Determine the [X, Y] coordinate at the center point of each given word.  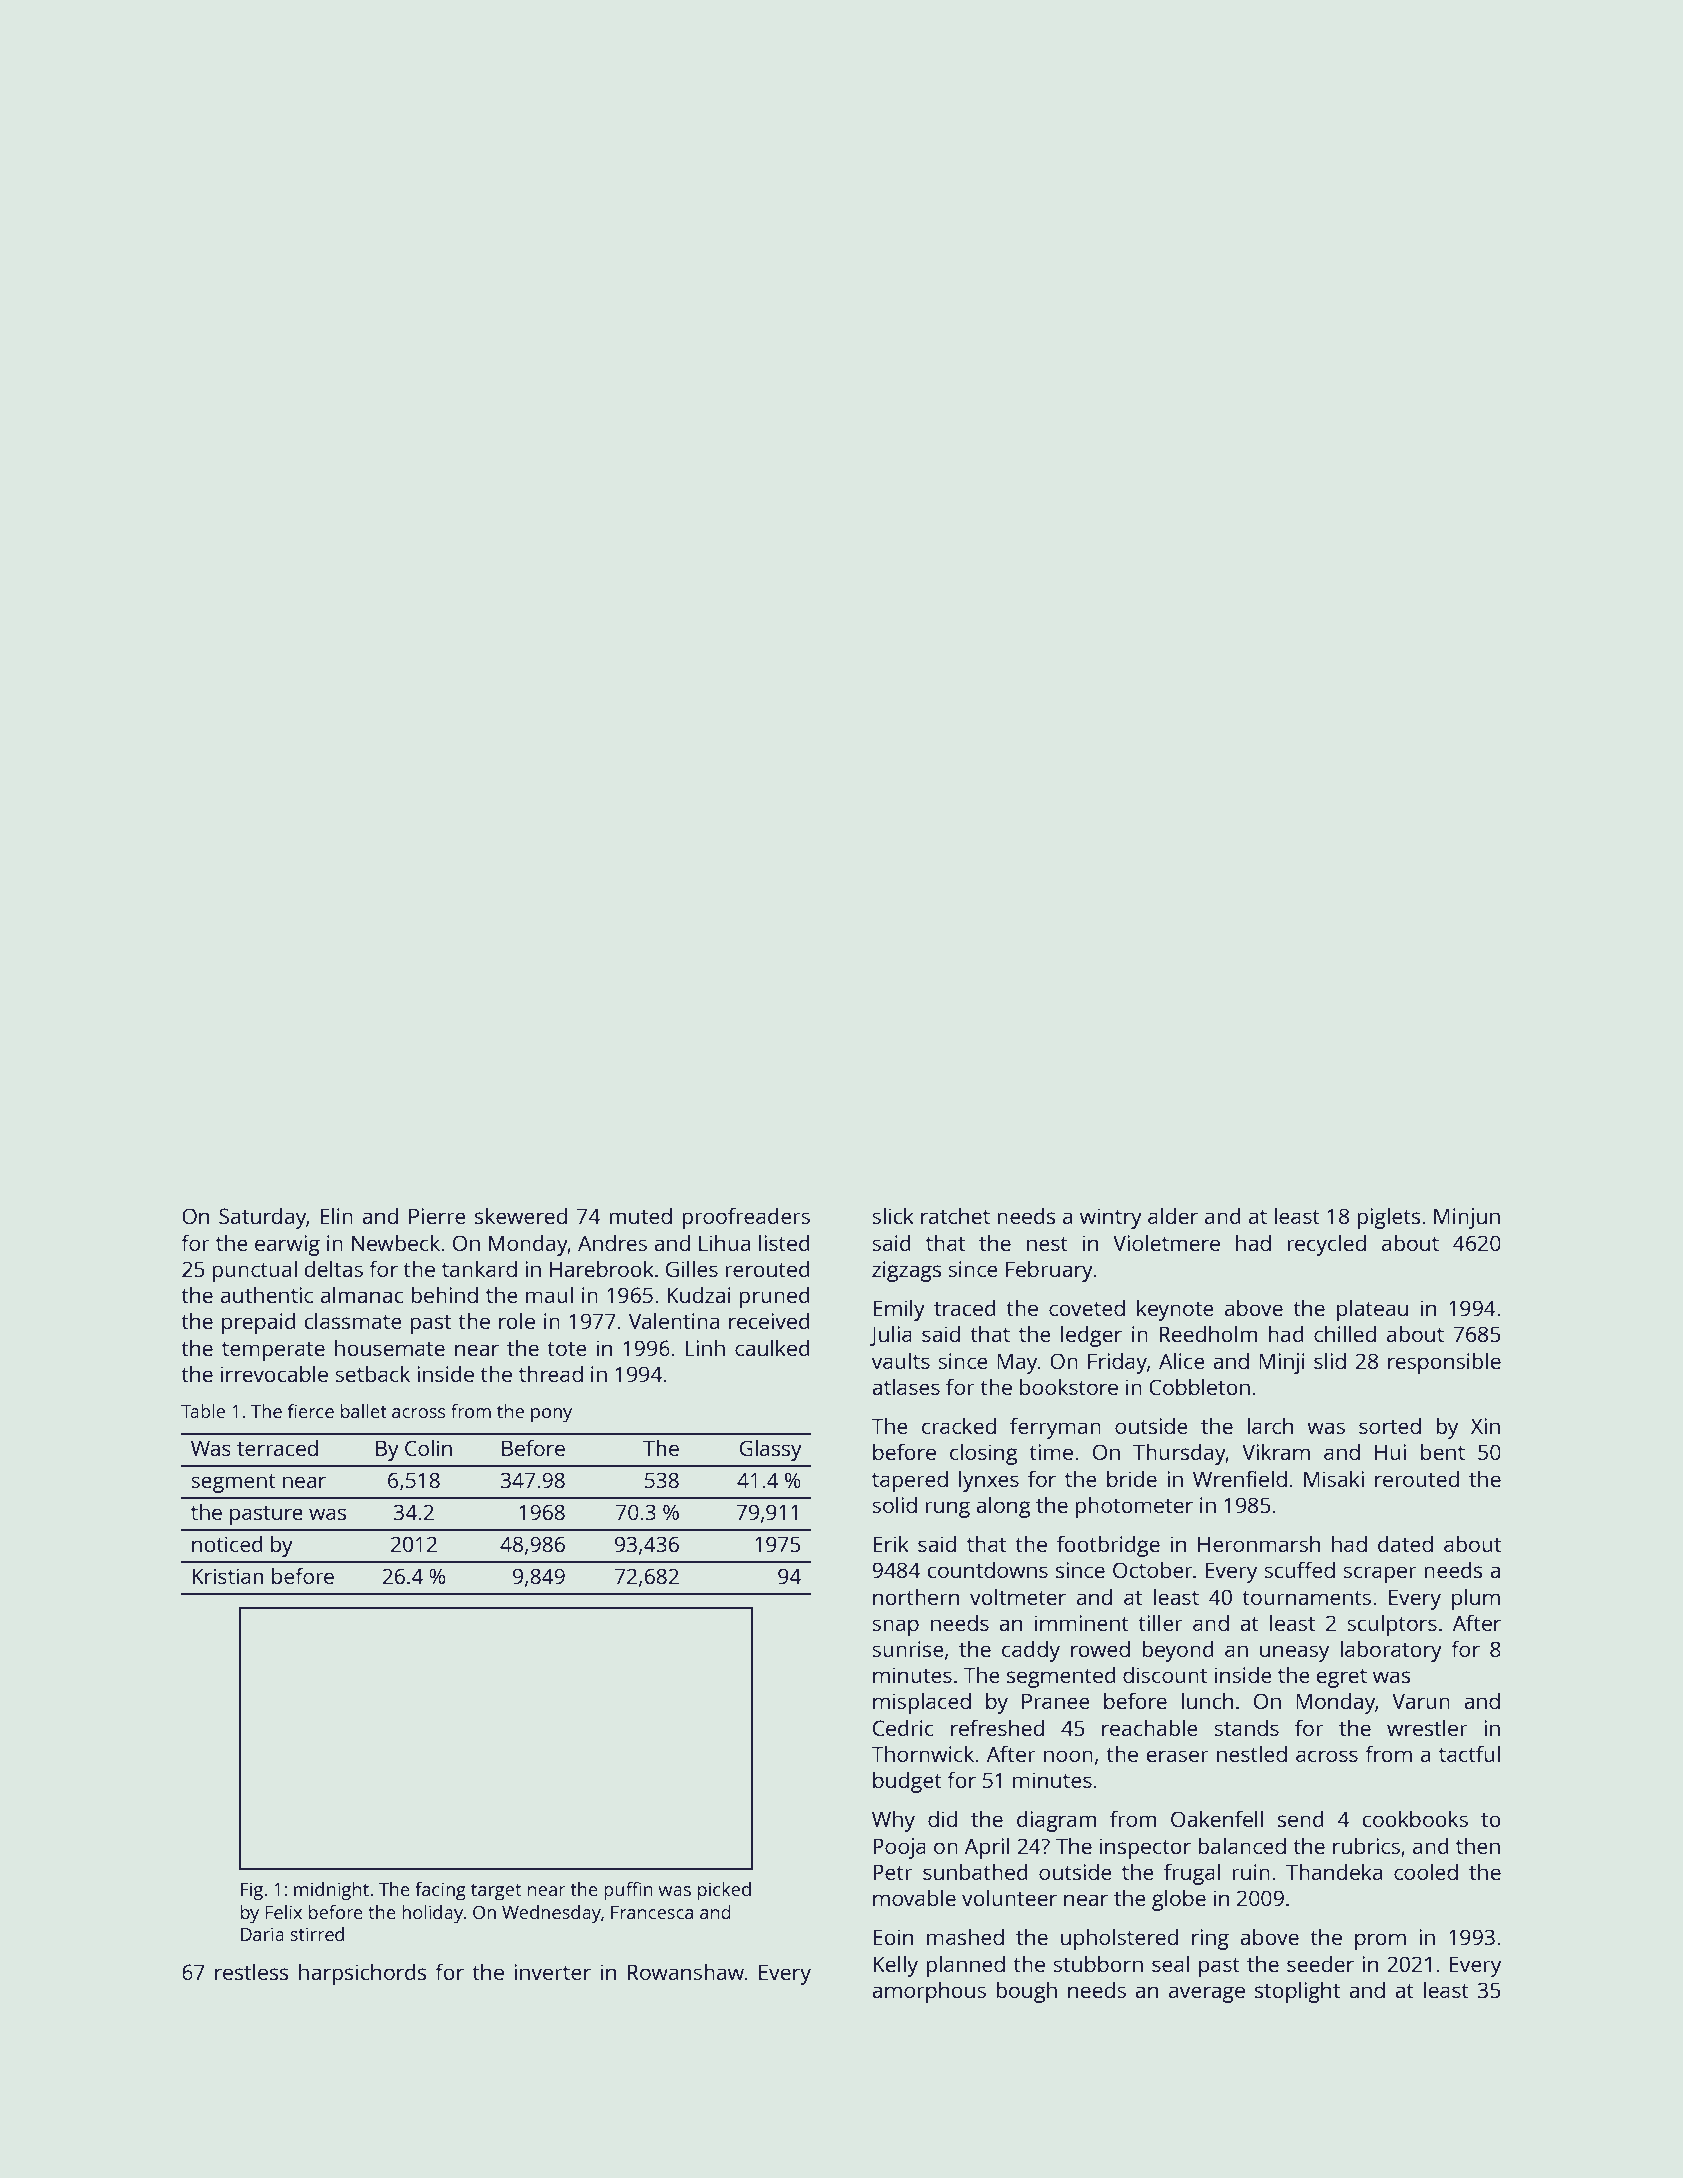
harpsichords [363, 1974]
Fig [252, 1891]
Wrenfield [1240, 1478]
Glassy [771, 1450]
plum [1476, 1599]
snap [895, 1627]
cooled [1426, 1871]
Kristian [228, 1576]
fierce [311, 1411]
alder [1173, 1215]
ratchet [955, 1215]
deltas [334, 1268]
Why [893, 1821]
